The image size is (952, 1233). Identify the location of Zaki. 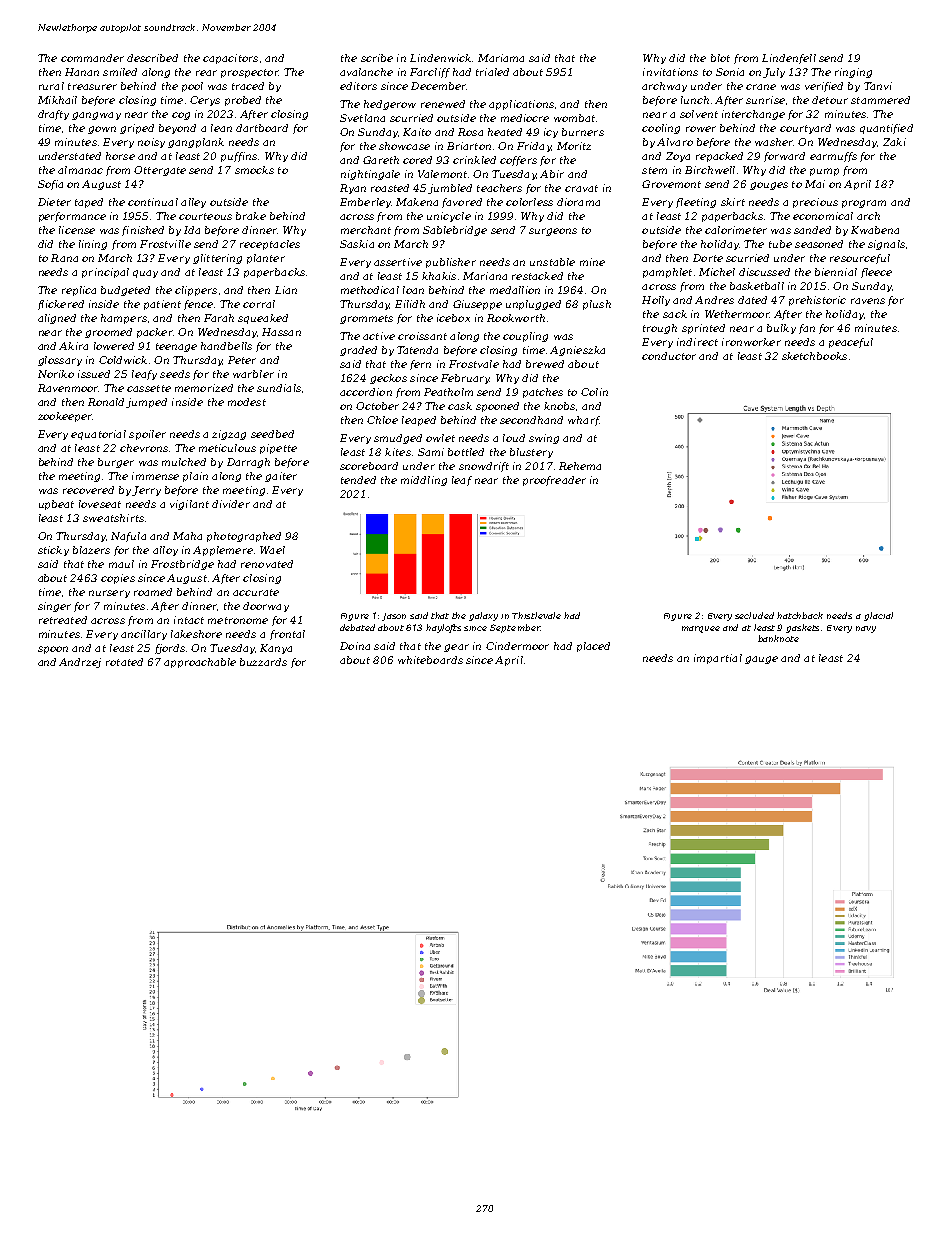
(894, 142).
